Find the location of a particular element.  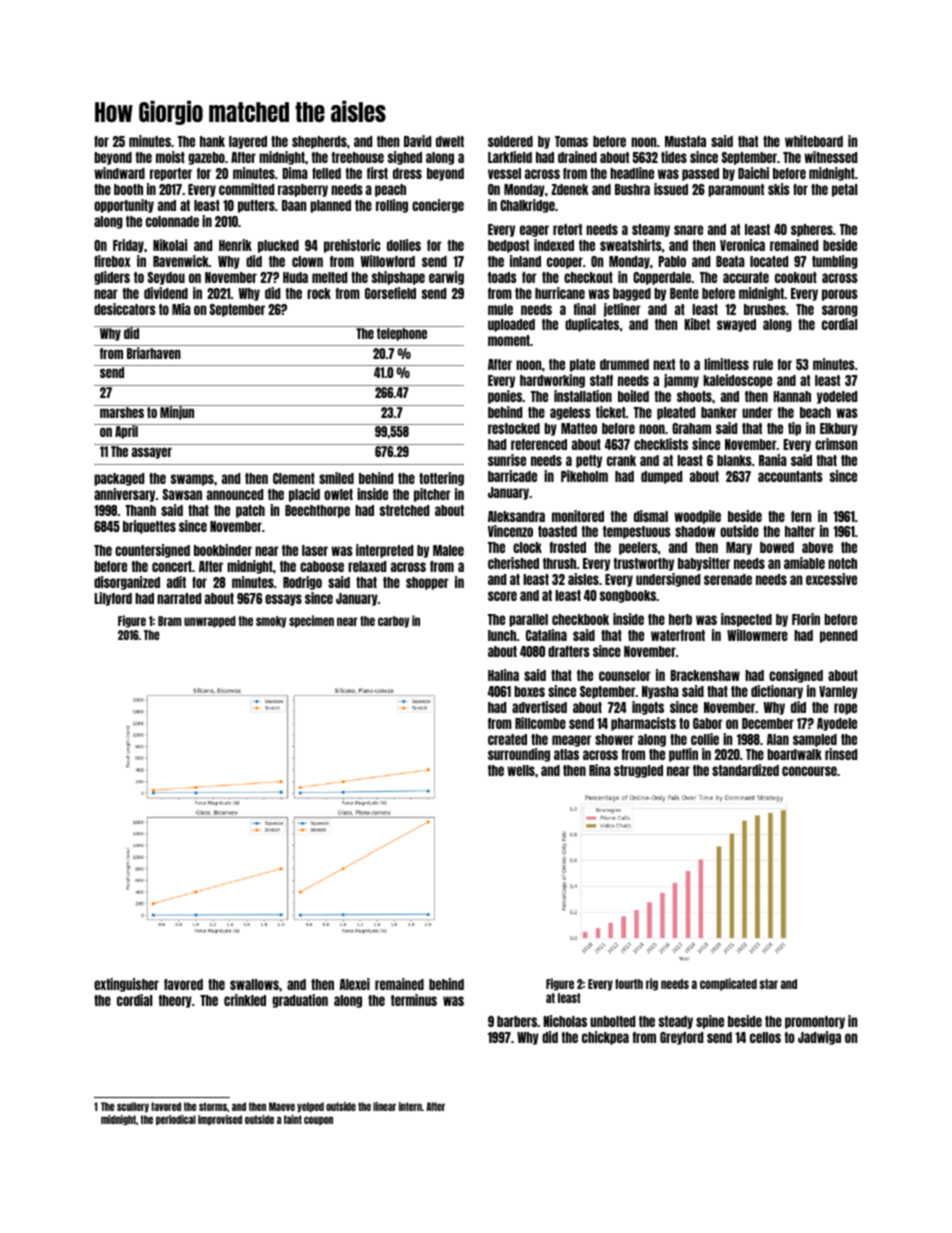

tides is located at coordinates (674, 157).
